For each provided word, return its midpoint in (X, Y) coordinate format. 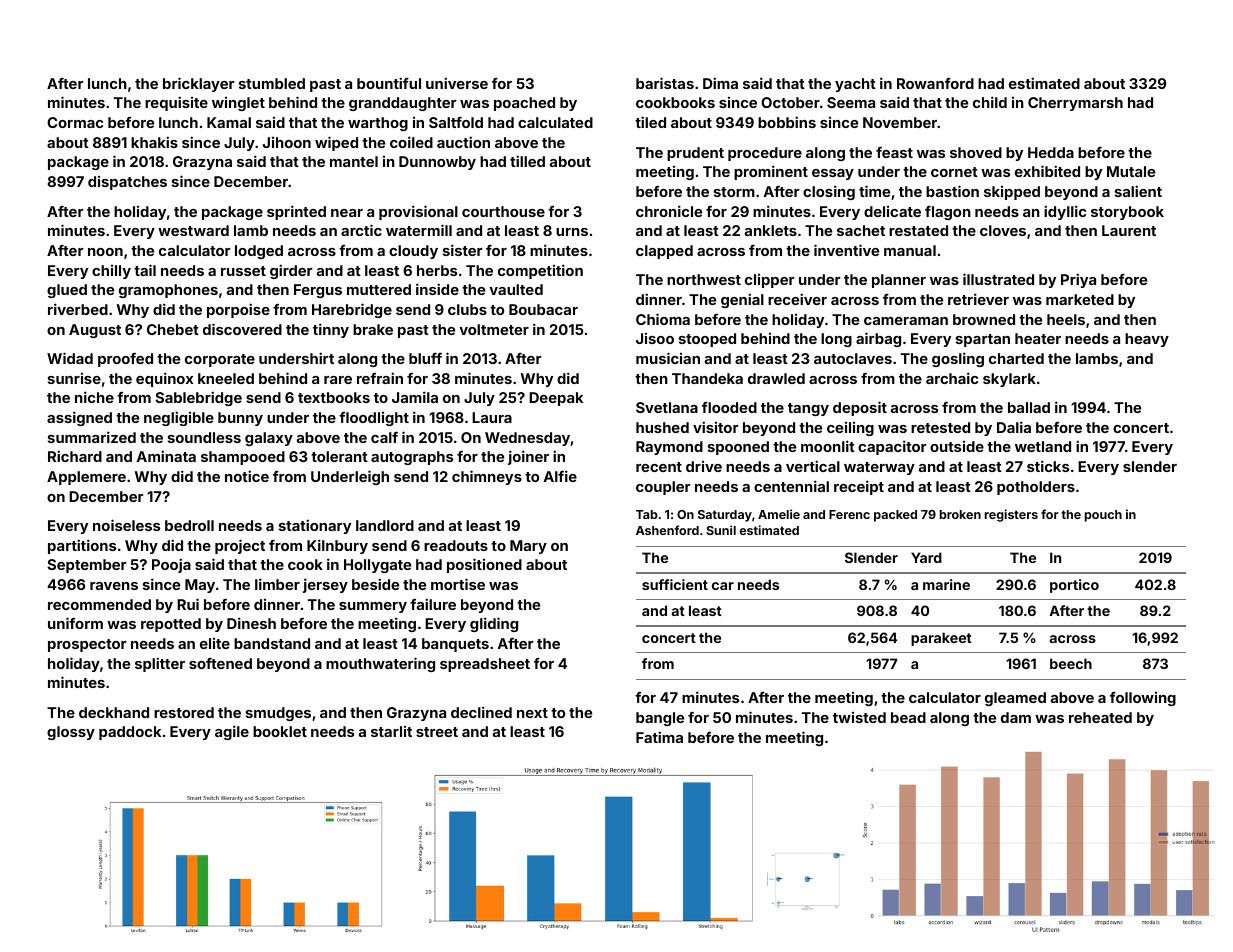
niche (94, 397)
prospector (87, 645)
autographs (412, 458)
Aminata (166, 456)
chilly (111, 272)
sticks (1048, 466)
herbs (437, 270)
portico (1074, 586)
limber (277, 584)
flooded (729, 407)
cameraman (906, 321)
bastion (952, 191)
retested (940, 427)
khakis (154, 142)
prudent (695, 154)
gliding (494, 624)
